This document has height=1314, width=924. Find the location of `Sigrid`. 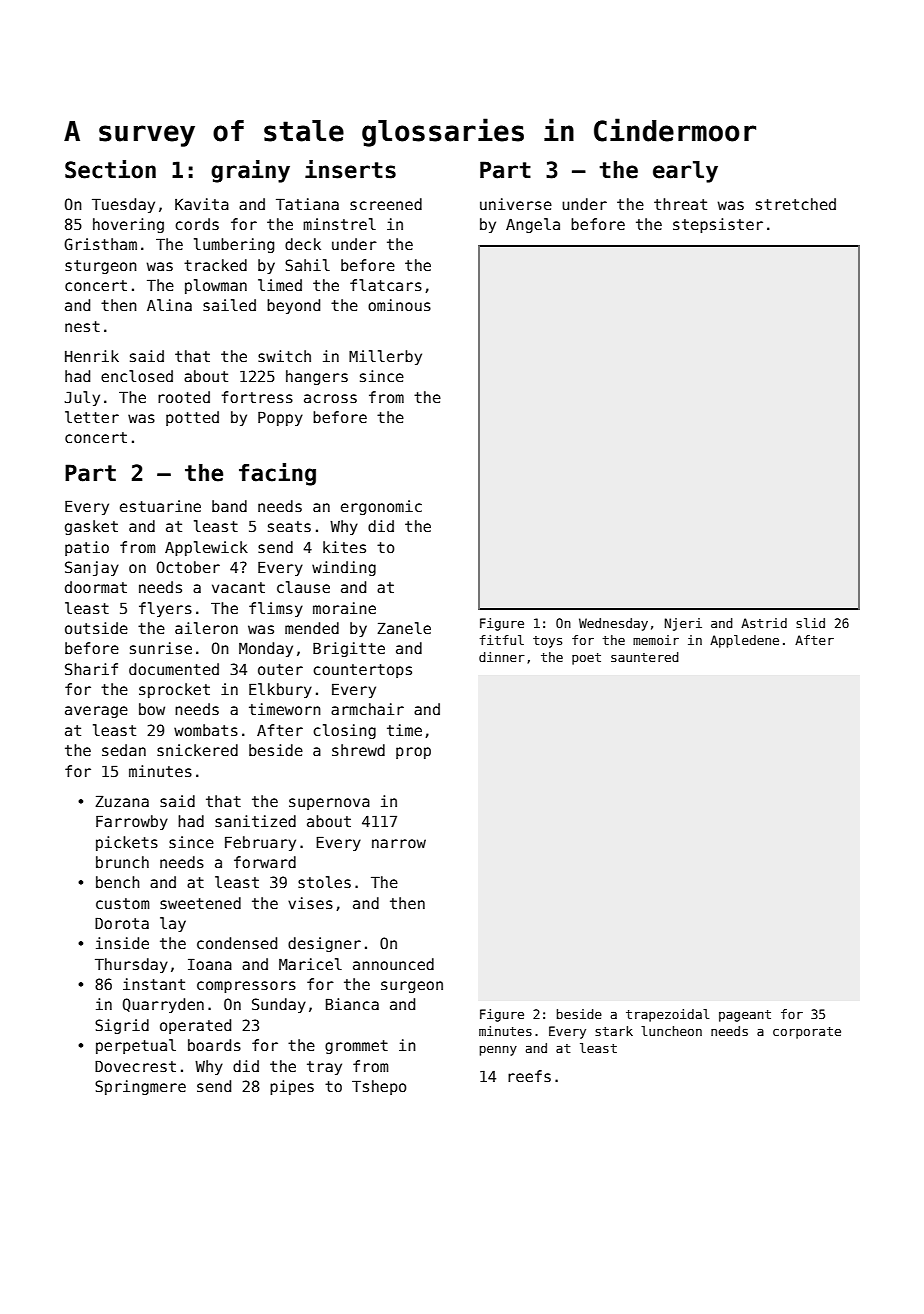

Sigrid is located at coordinates (122, 1026).
